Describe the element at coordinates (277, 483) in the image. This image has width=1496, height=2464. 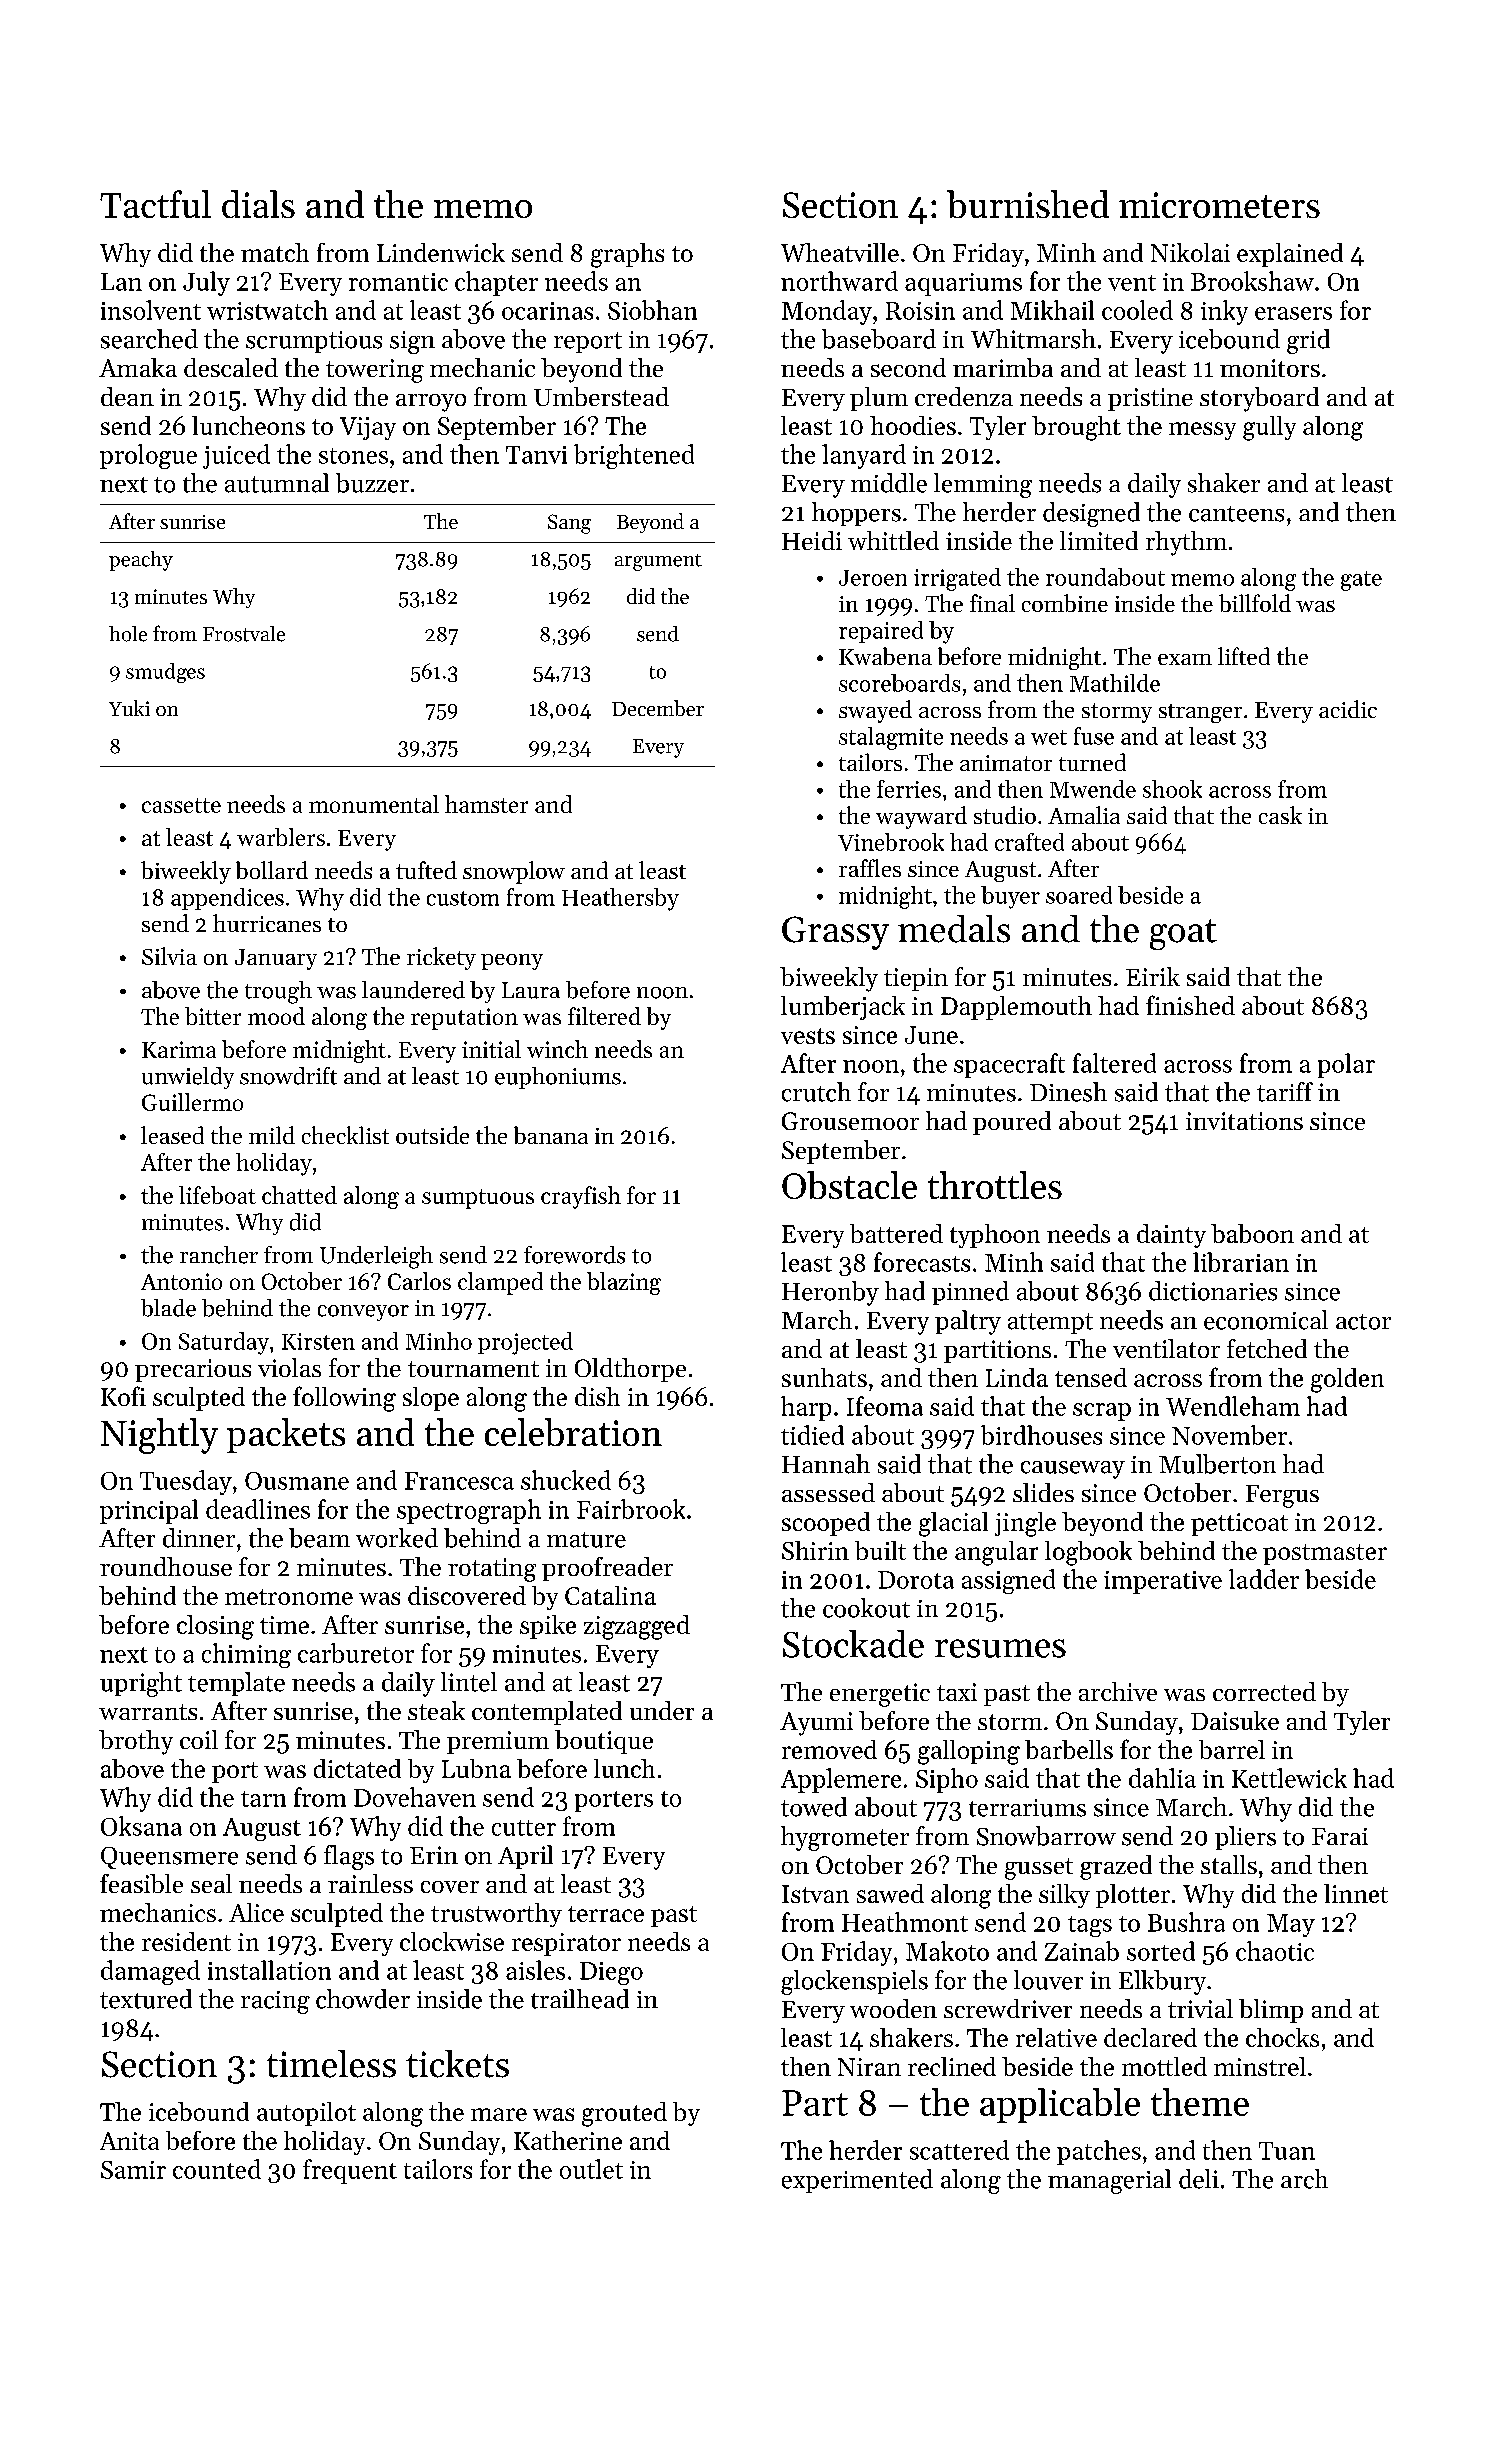
I see `autumnal` at that location.
